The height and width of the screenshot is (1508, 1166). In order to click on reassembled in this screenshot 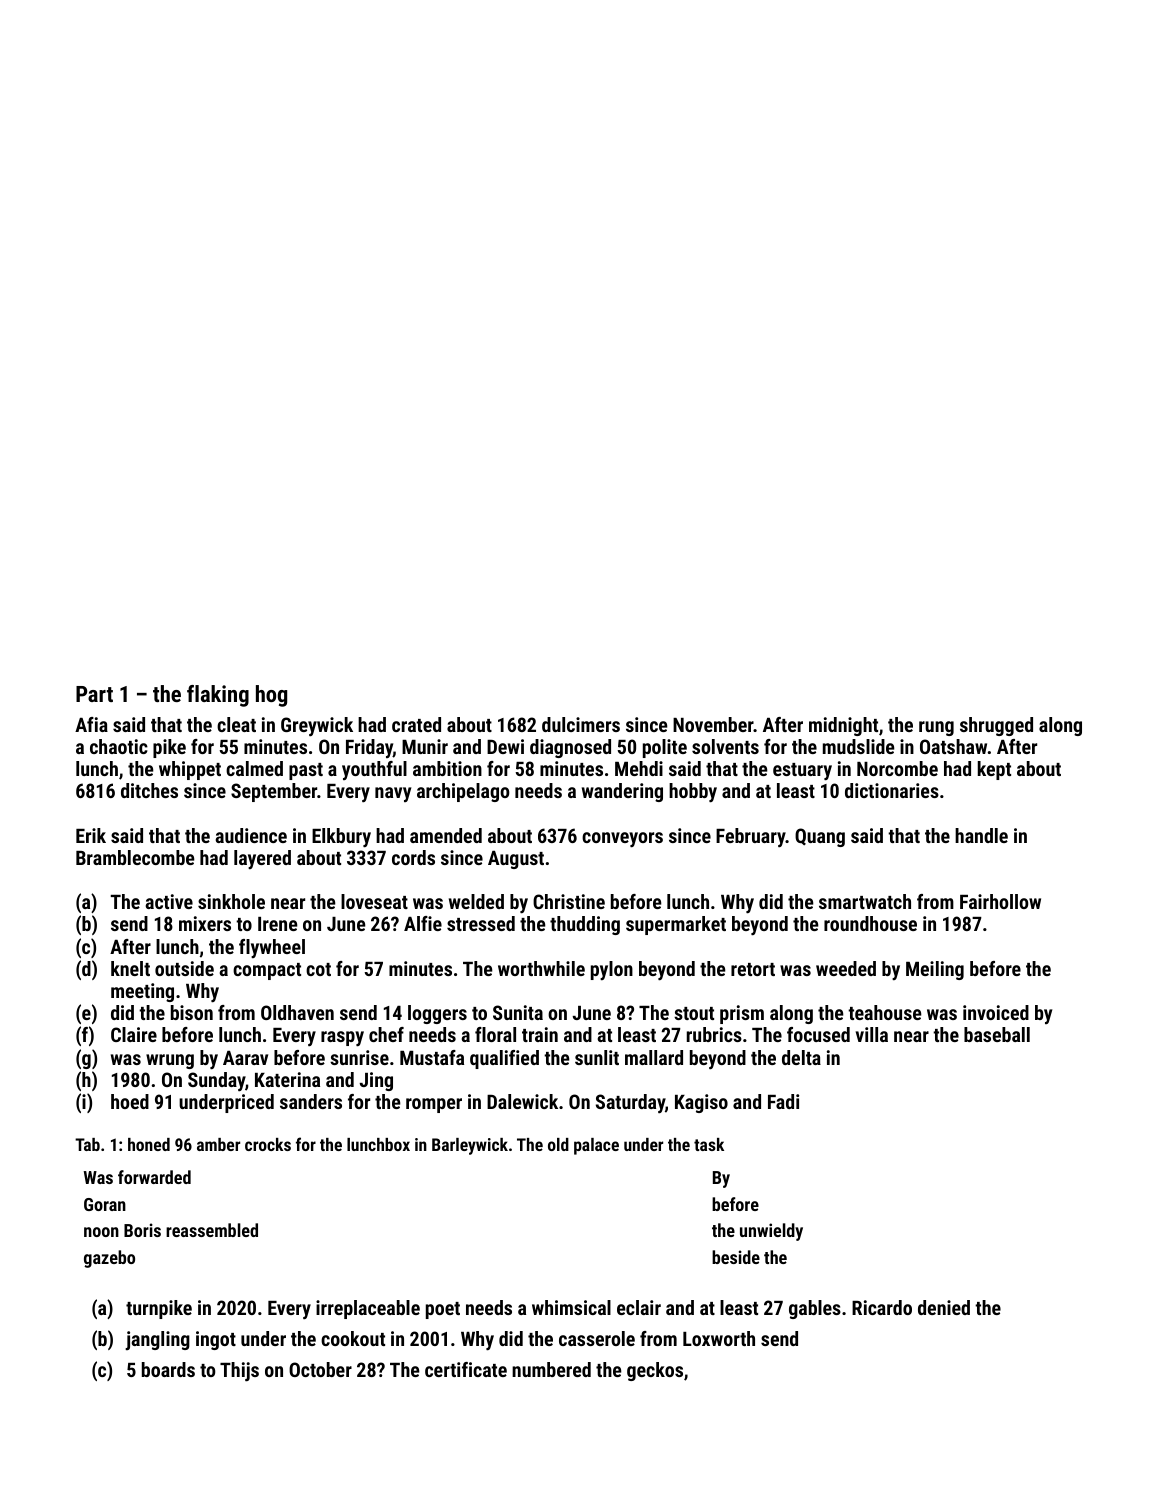, I will do `click(212, 1230)`.
